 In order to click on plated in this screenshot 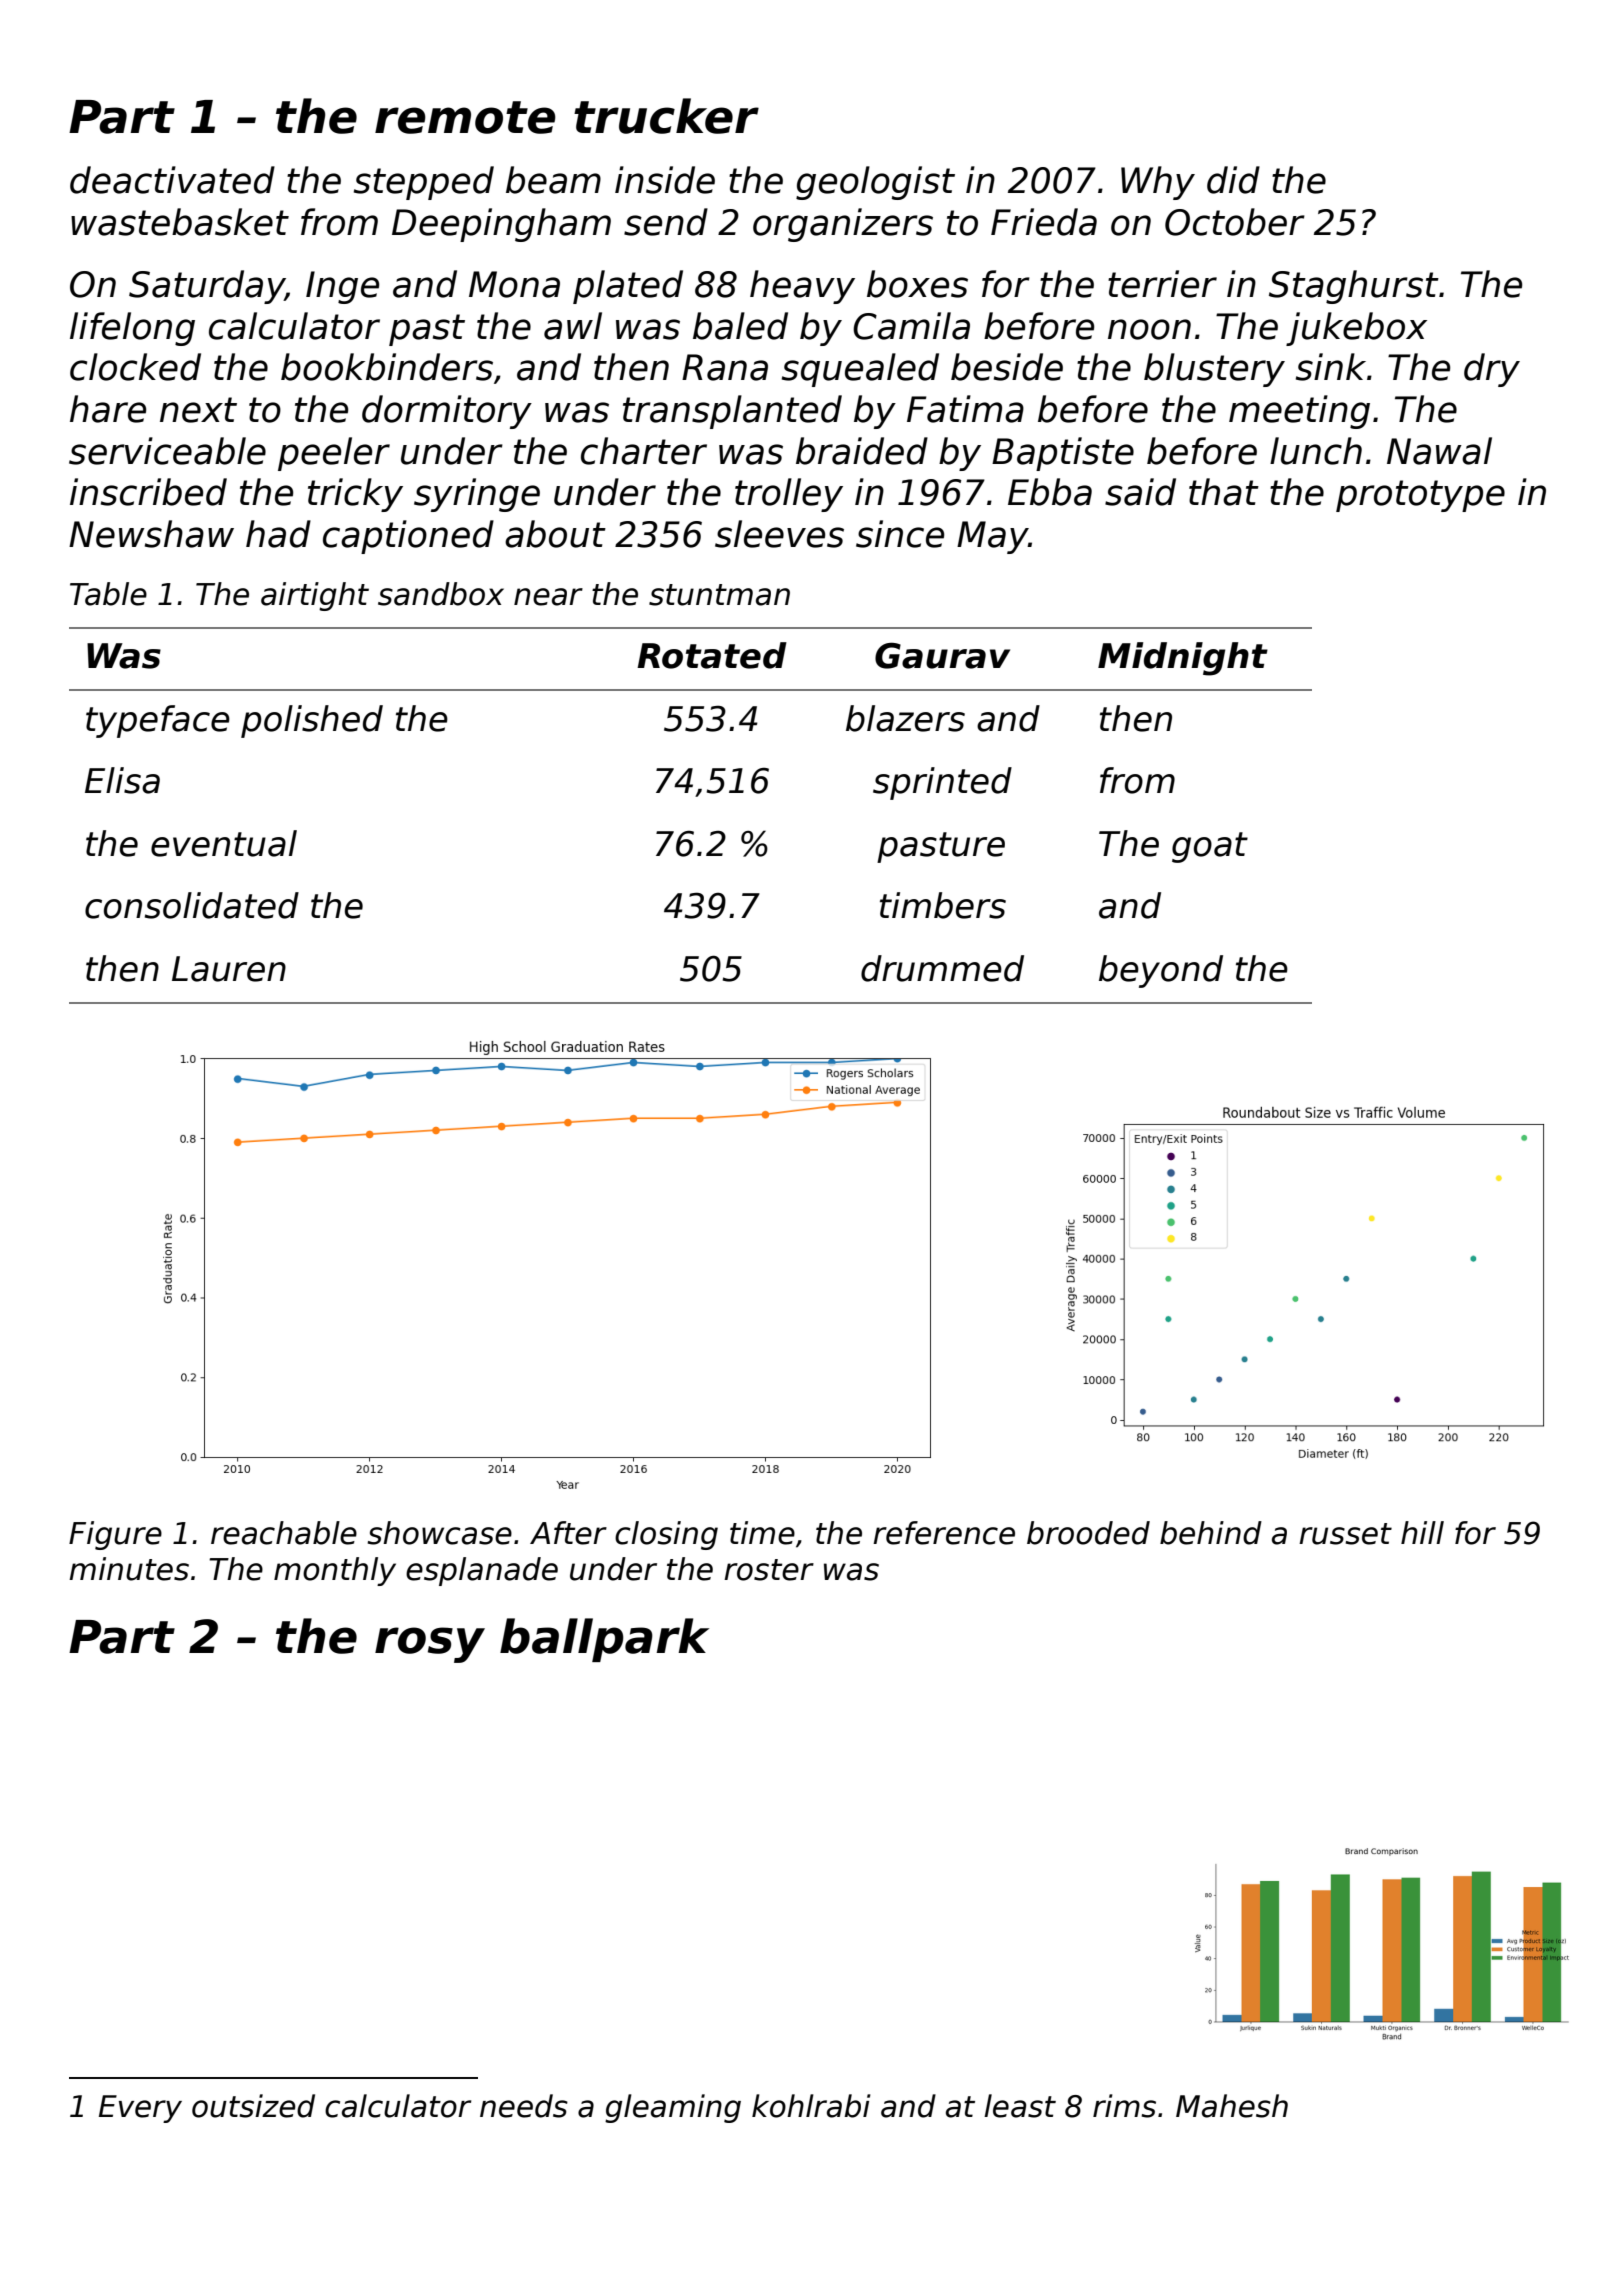, I will do `click(628, 287)`.
